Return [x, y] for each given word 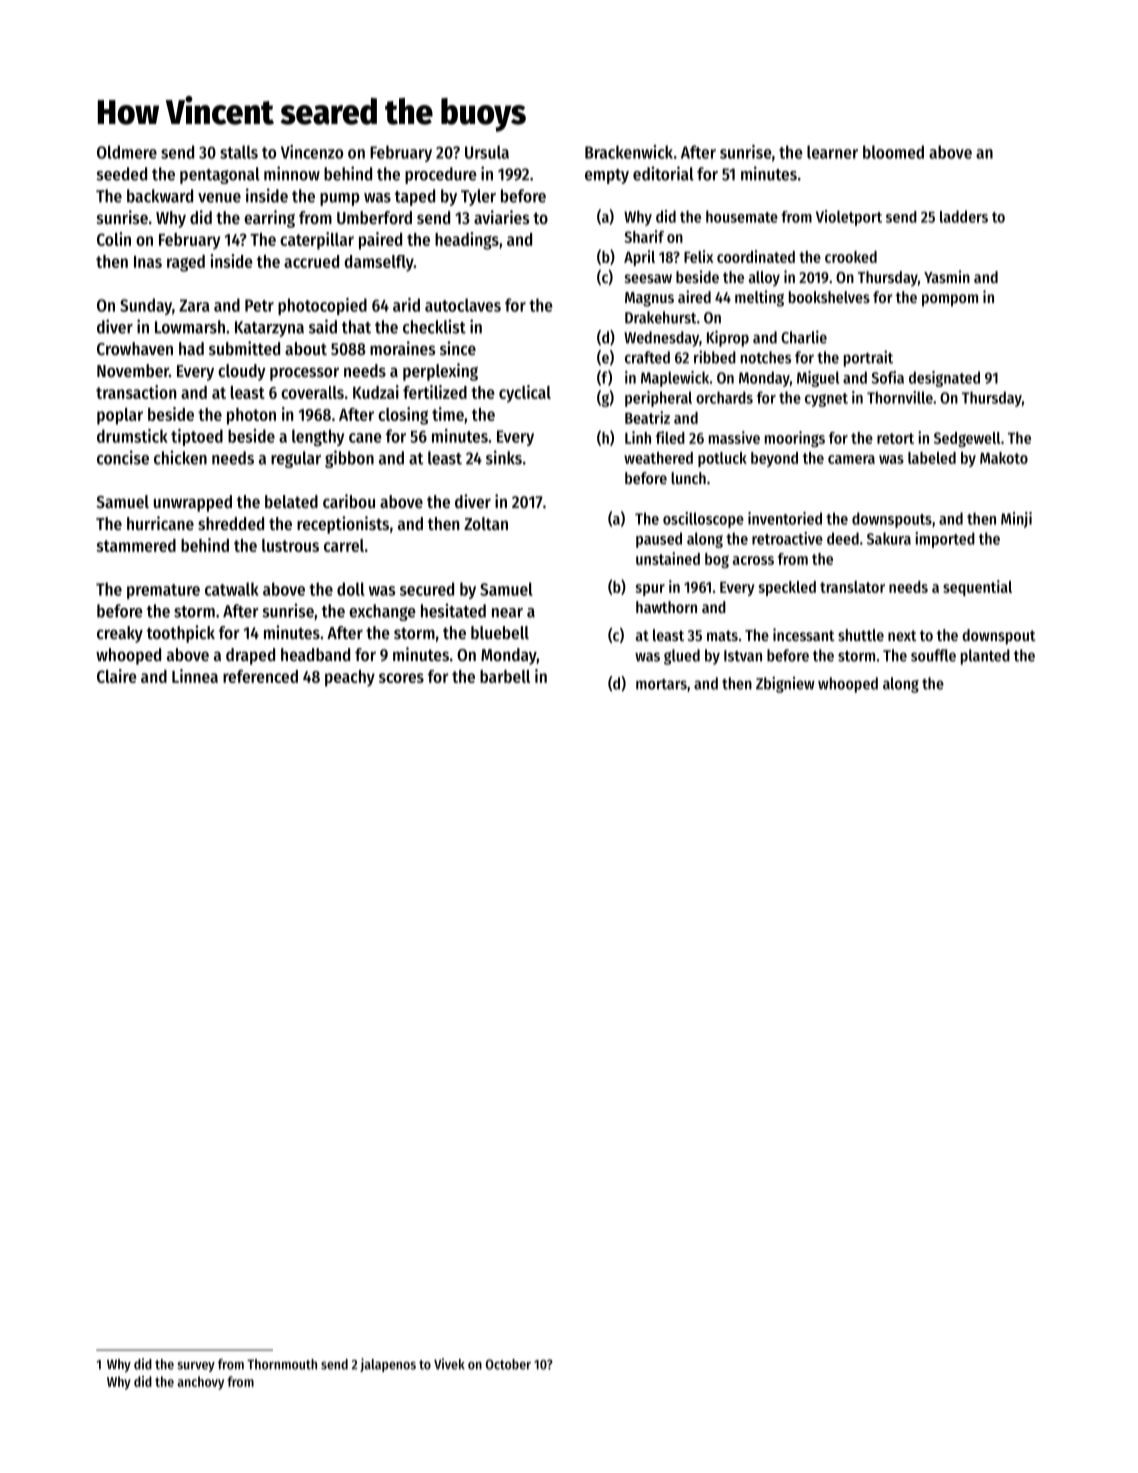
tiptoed [197, 437]
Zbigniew [785, 685]
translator [852, 587]
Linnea [195, 676]
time [448, 414]
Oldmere [127, 152]
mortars [661, 684]
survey [196, 1367]
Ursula [487, 152]
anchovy [200, 1383]
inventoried [785, 518]
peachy [350, 678]
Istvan [743, 656]
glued [682, 657]
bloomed [893, 152]
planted [985, 657]
